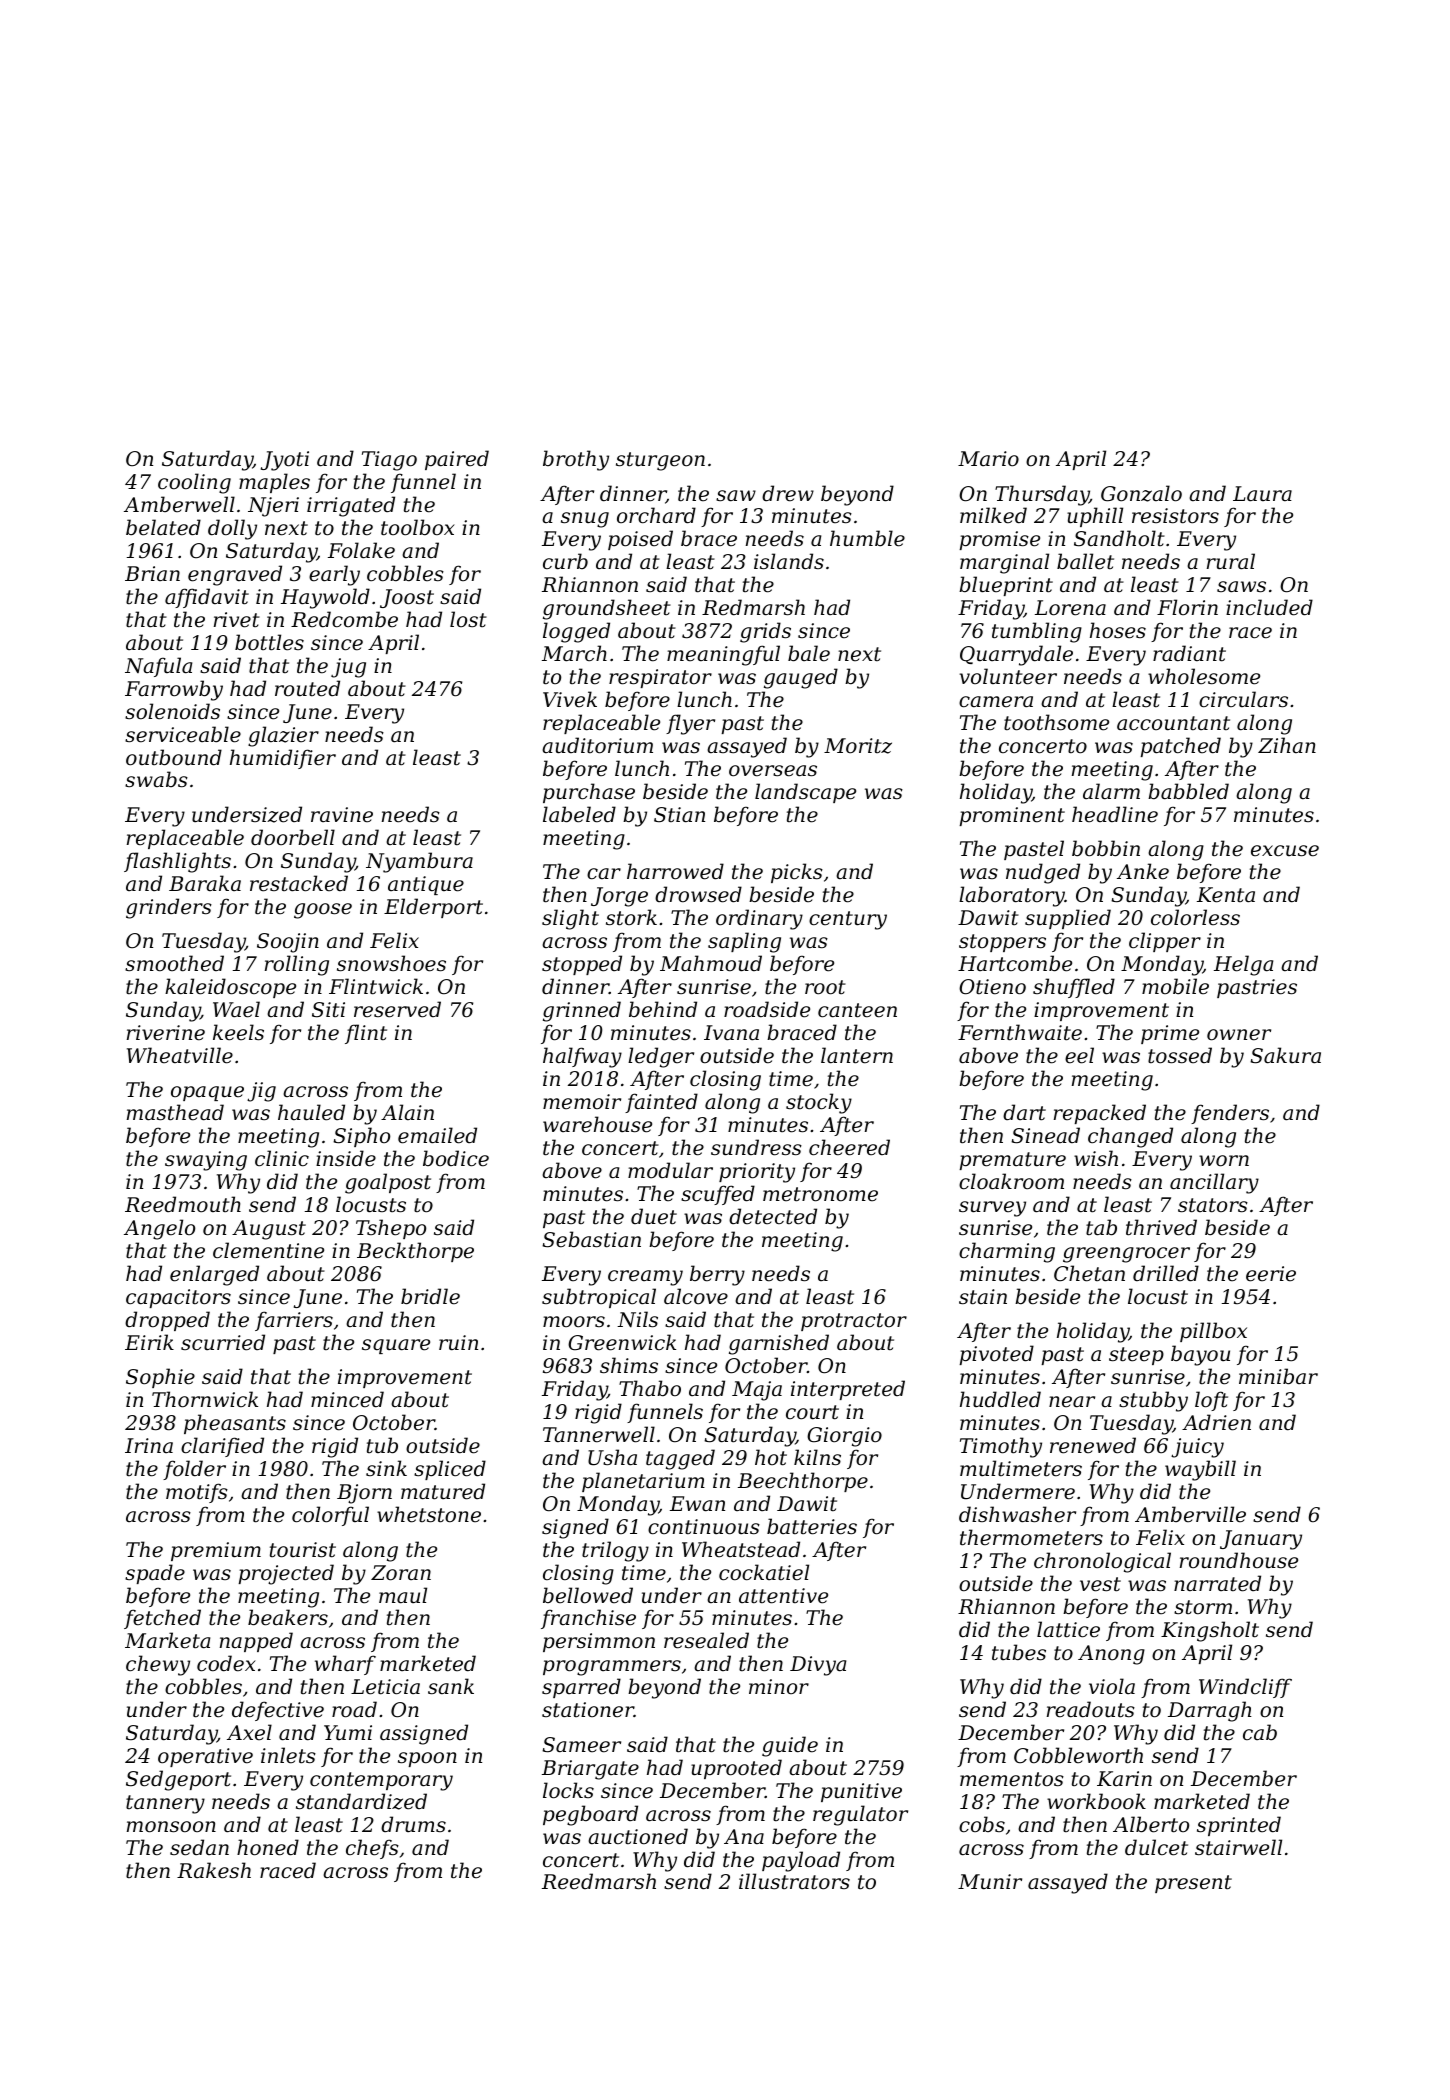 This image has width=1450, height=2100. What do you see at coordinates (268, 1250) in the image?
I see `clementine` at bounding box center [268, 1250].
